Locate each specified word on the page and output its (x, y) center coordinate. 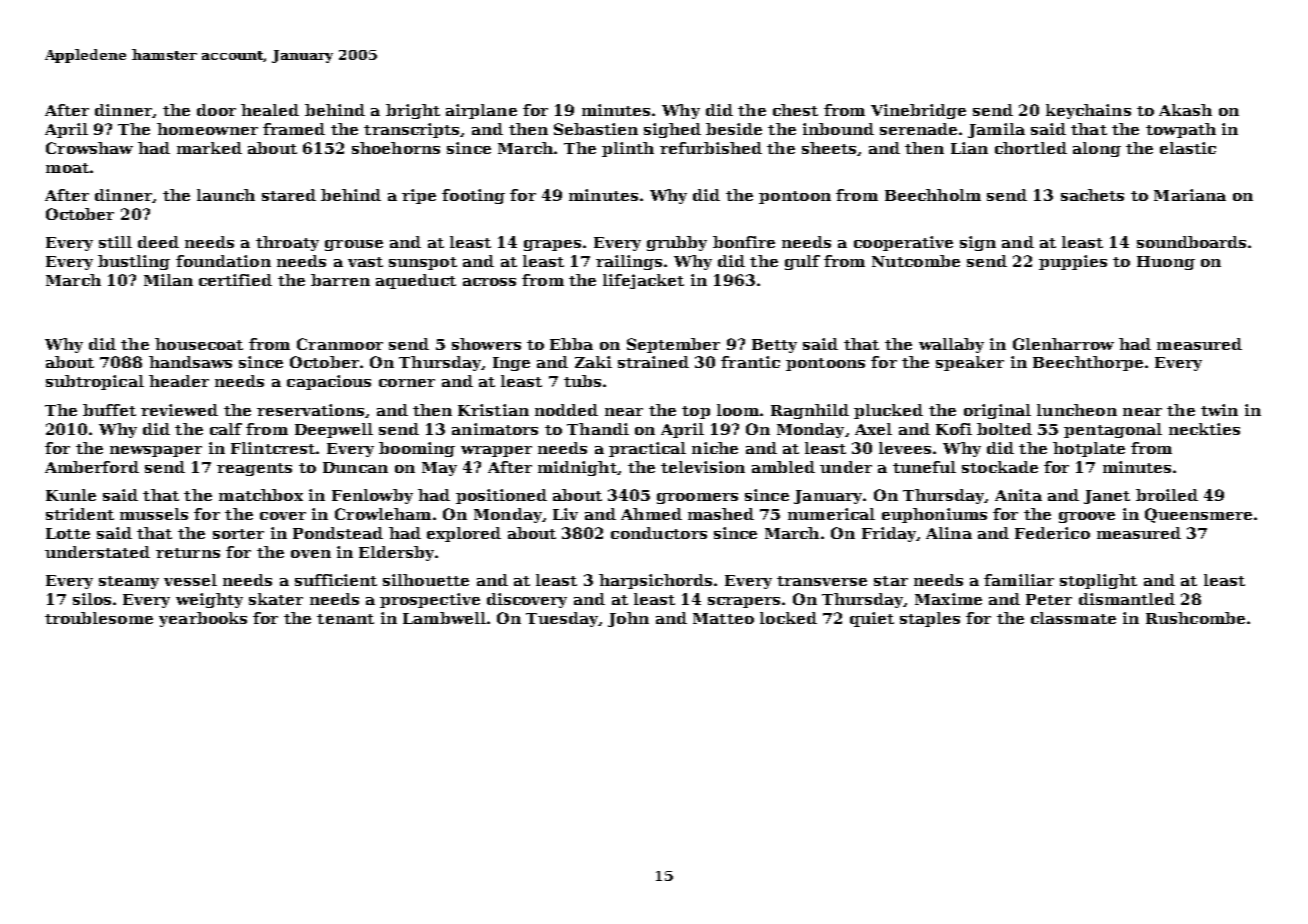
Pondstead (338, 533)
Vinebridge (918, 111)
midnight (577, 468)
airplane (481, 111)
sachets (1092, 195)
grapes (552, 245)
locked (788, 618)
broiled (1167, 495)
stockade (1000, 467)
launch (226, 195)
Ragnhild (810, 411)
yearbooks (203, 619)
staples (930, 619)
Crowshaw (89, 148)
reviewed (179, 410)
